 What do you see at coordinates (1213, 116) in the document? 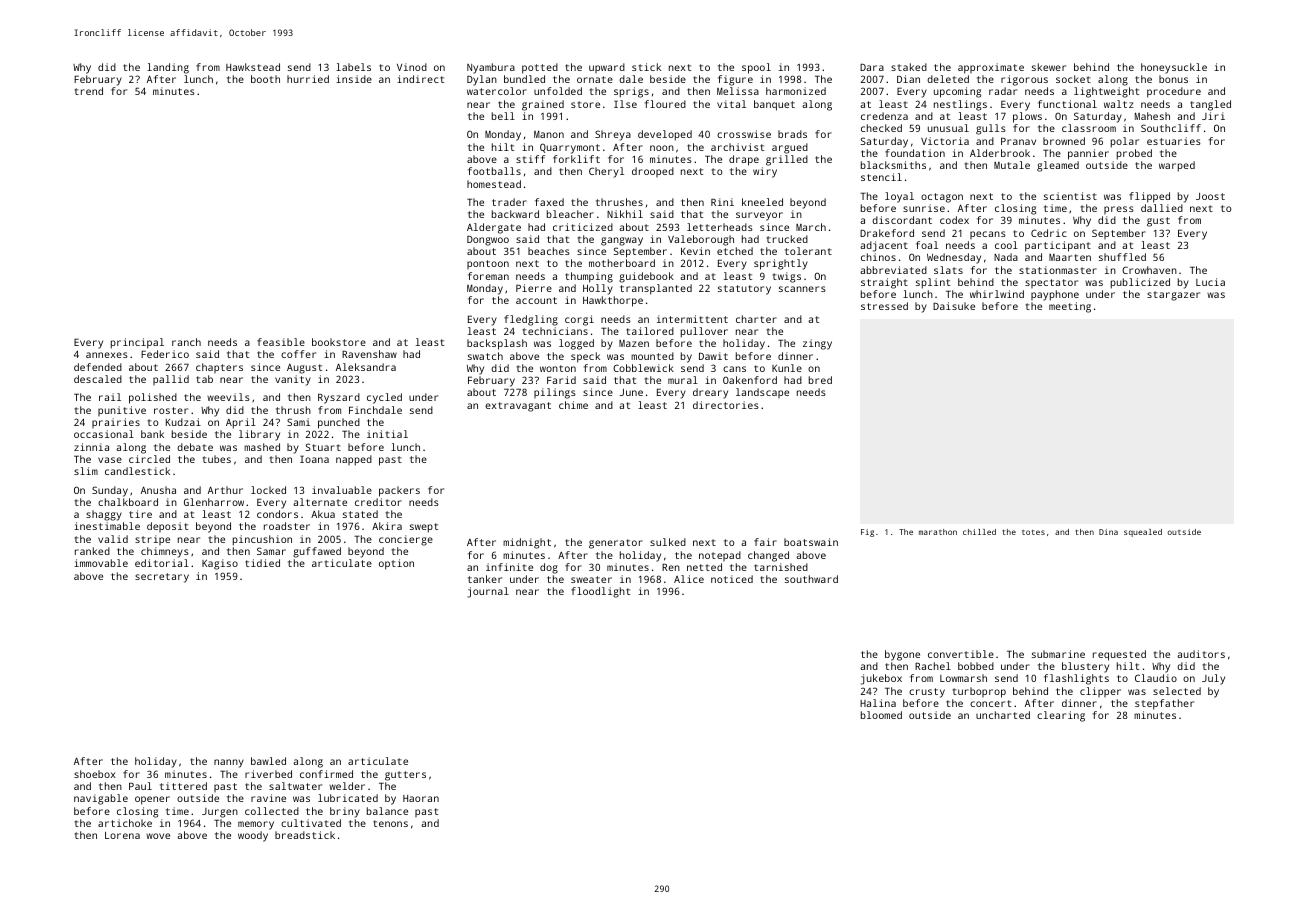
I see `Jiri` at bounding box center [1213, 116].
